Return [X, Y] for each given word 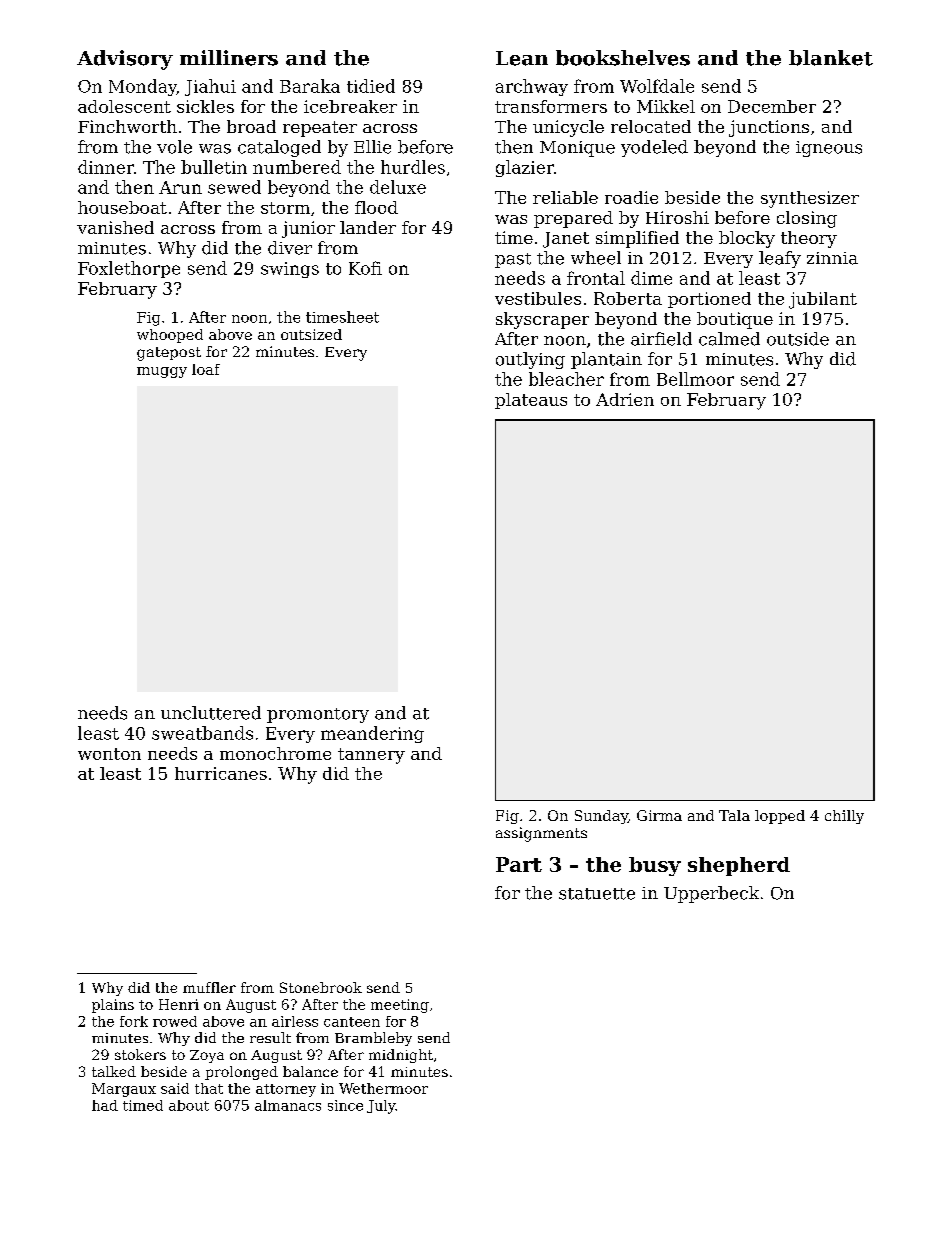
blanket [831, 58]
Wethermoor [383, 1088]
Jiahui [210, 87]
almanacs [288, 1105]
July [381, 1107]
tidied [371, 86]
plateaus [531, 401]
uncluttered [211, 713]
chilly [844, 817]
